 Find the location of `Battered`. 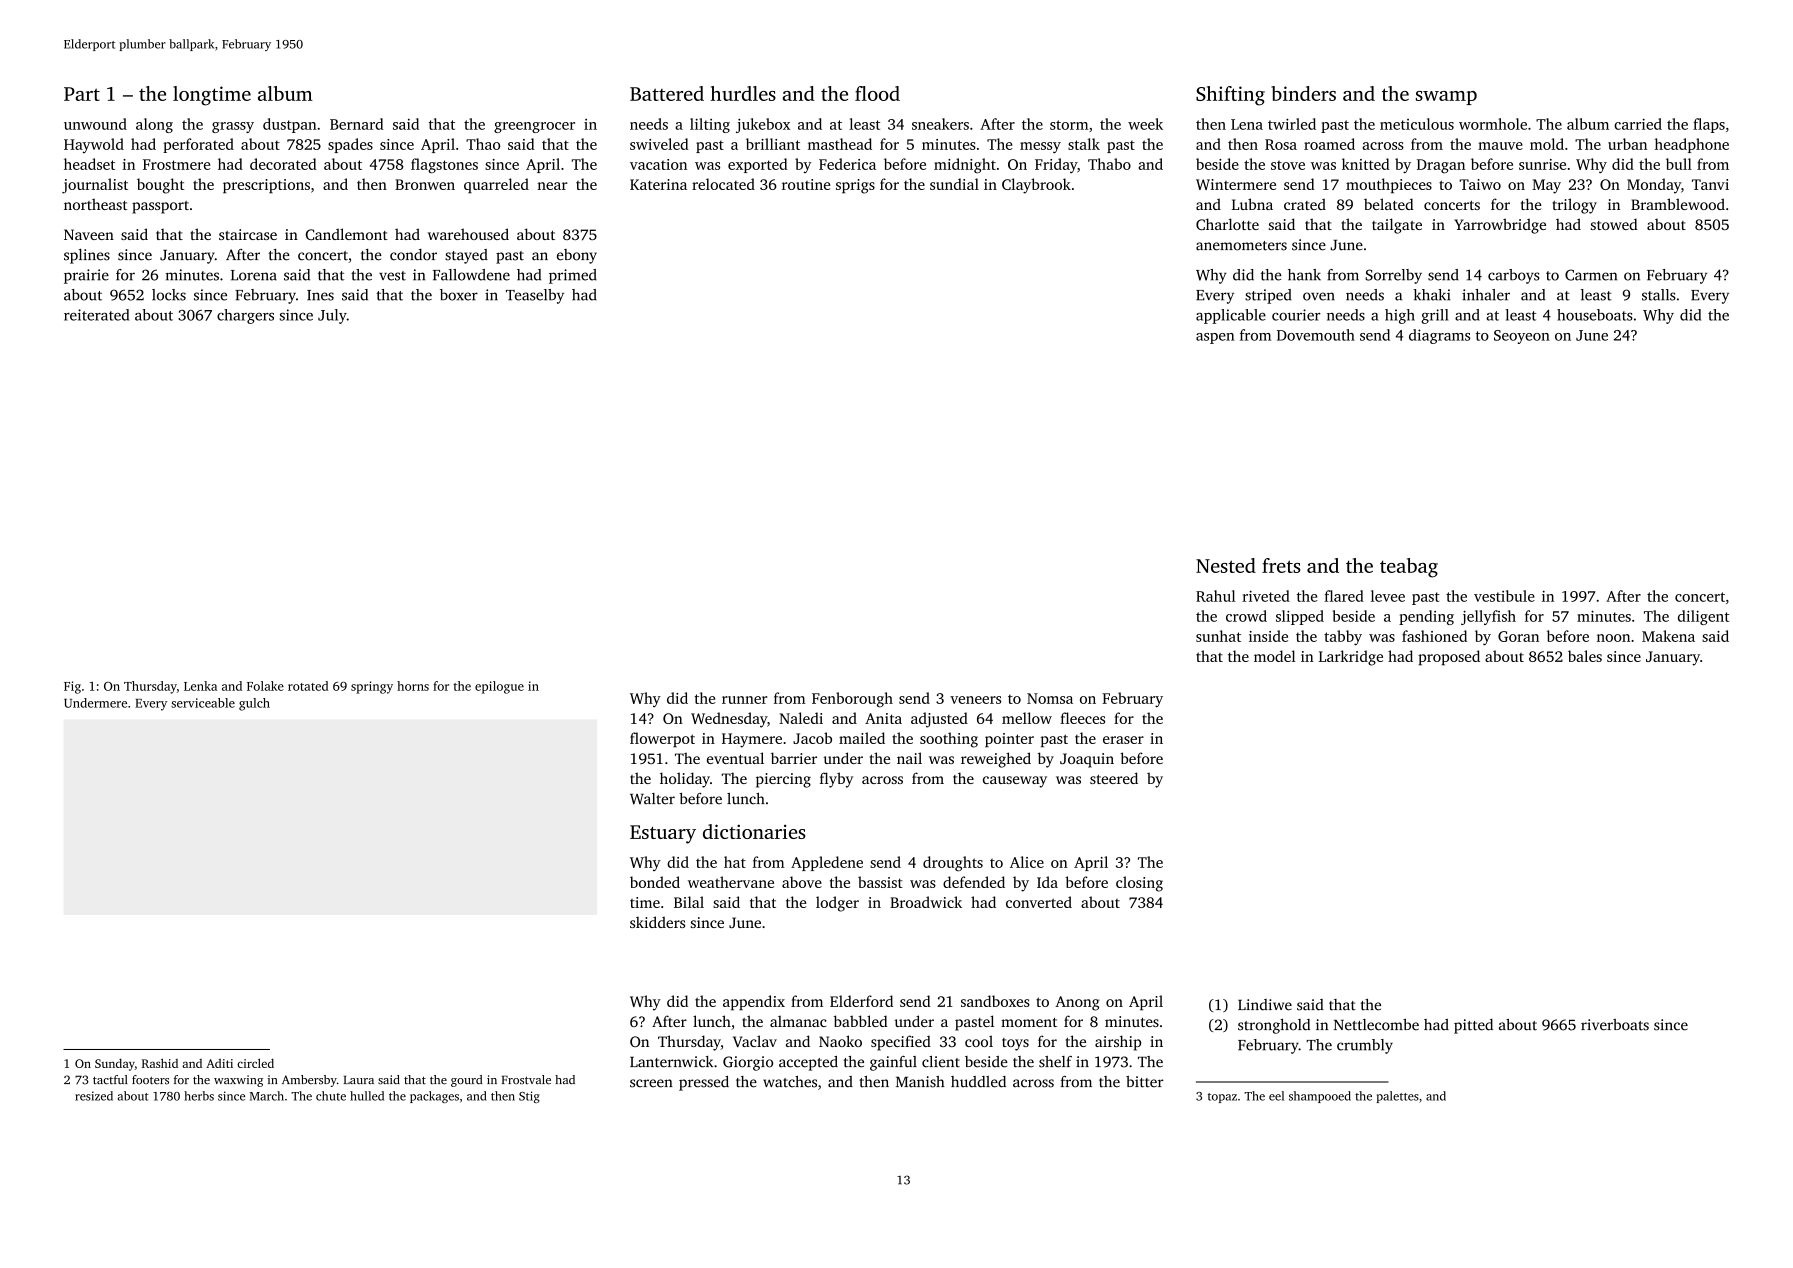

Battered is located at coordinates (667, 93).
